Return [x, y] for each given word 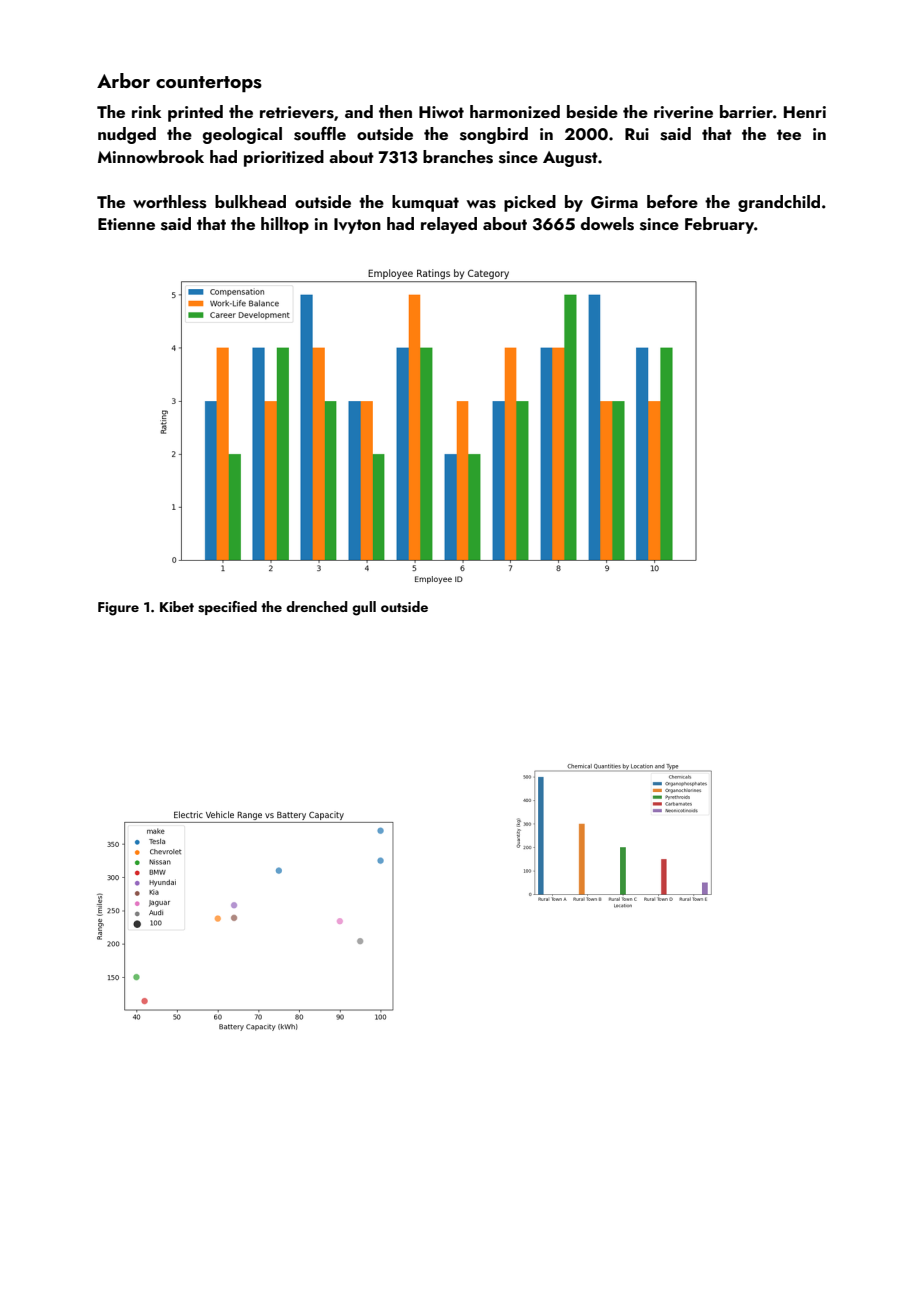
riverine [683, 112]
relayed [449, 225]
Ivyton [357, 226]
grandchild [779, 203]
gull [364, 608]
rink [146, 111]
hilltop [285, 225]
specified [227, 608]
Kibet [177, 606]
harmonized [515, 111]
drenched [317, 606]
